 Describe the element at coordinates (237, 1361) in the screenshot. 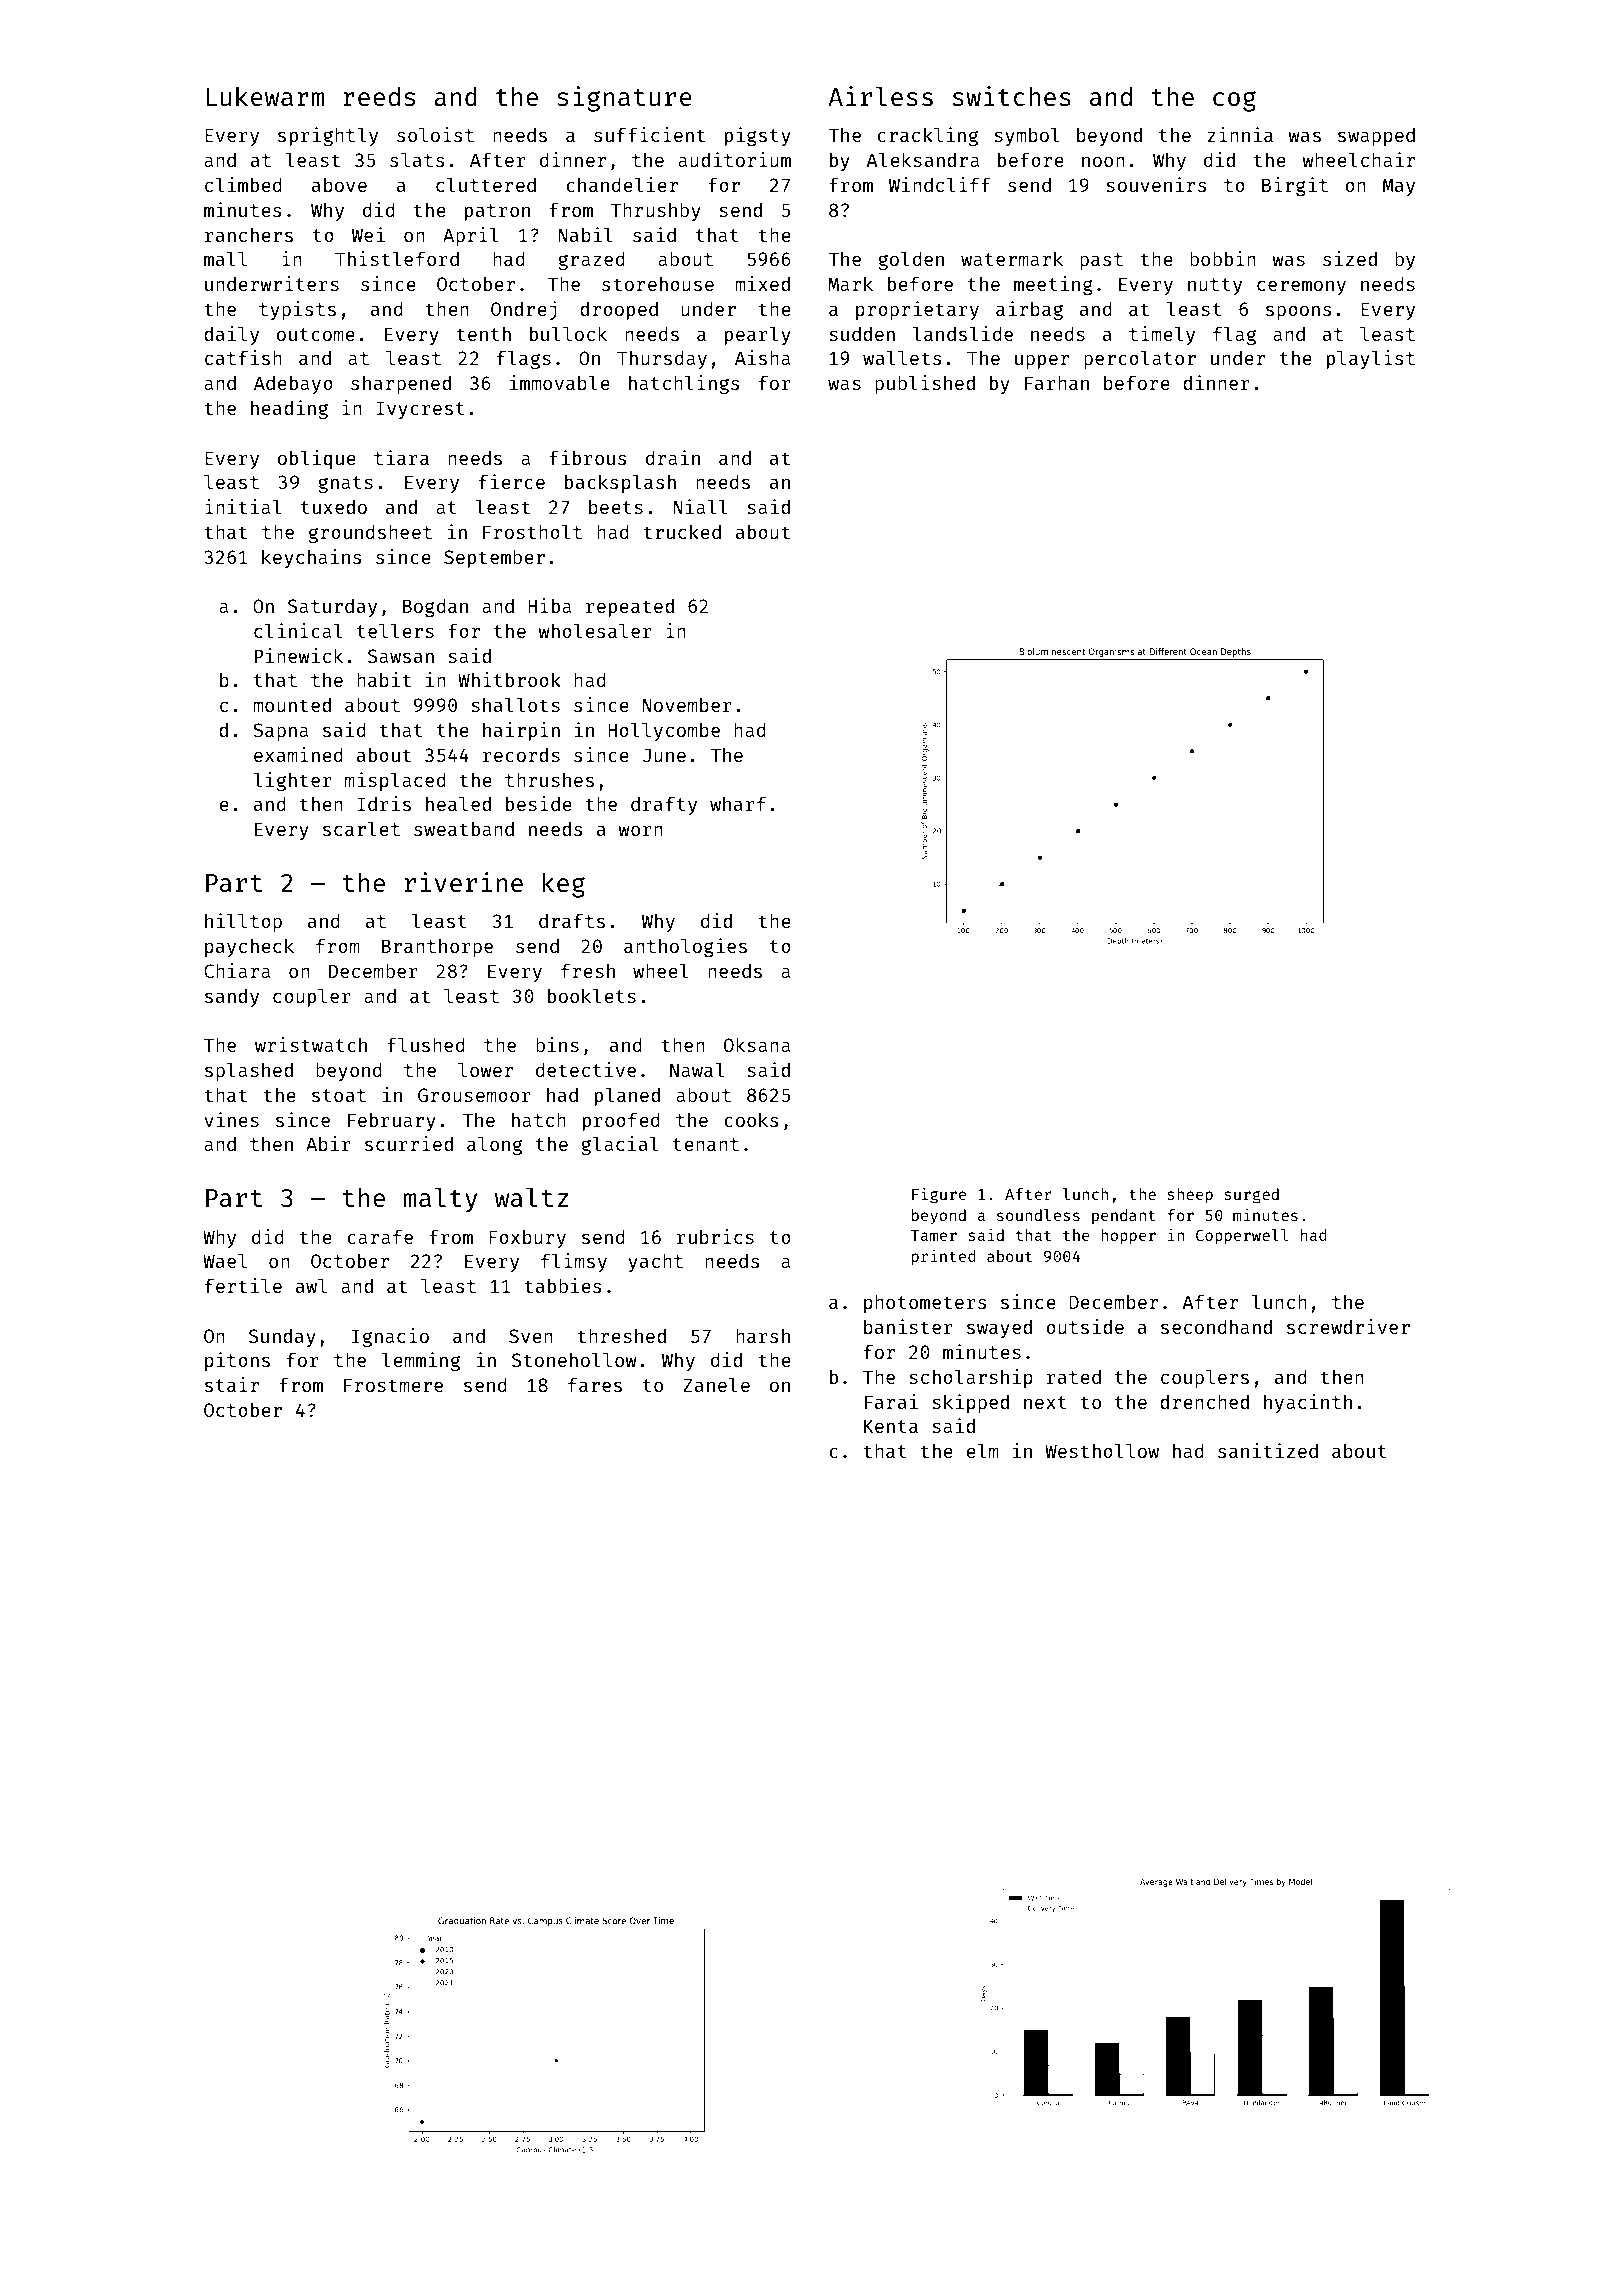

I see `pitons` at that location.
